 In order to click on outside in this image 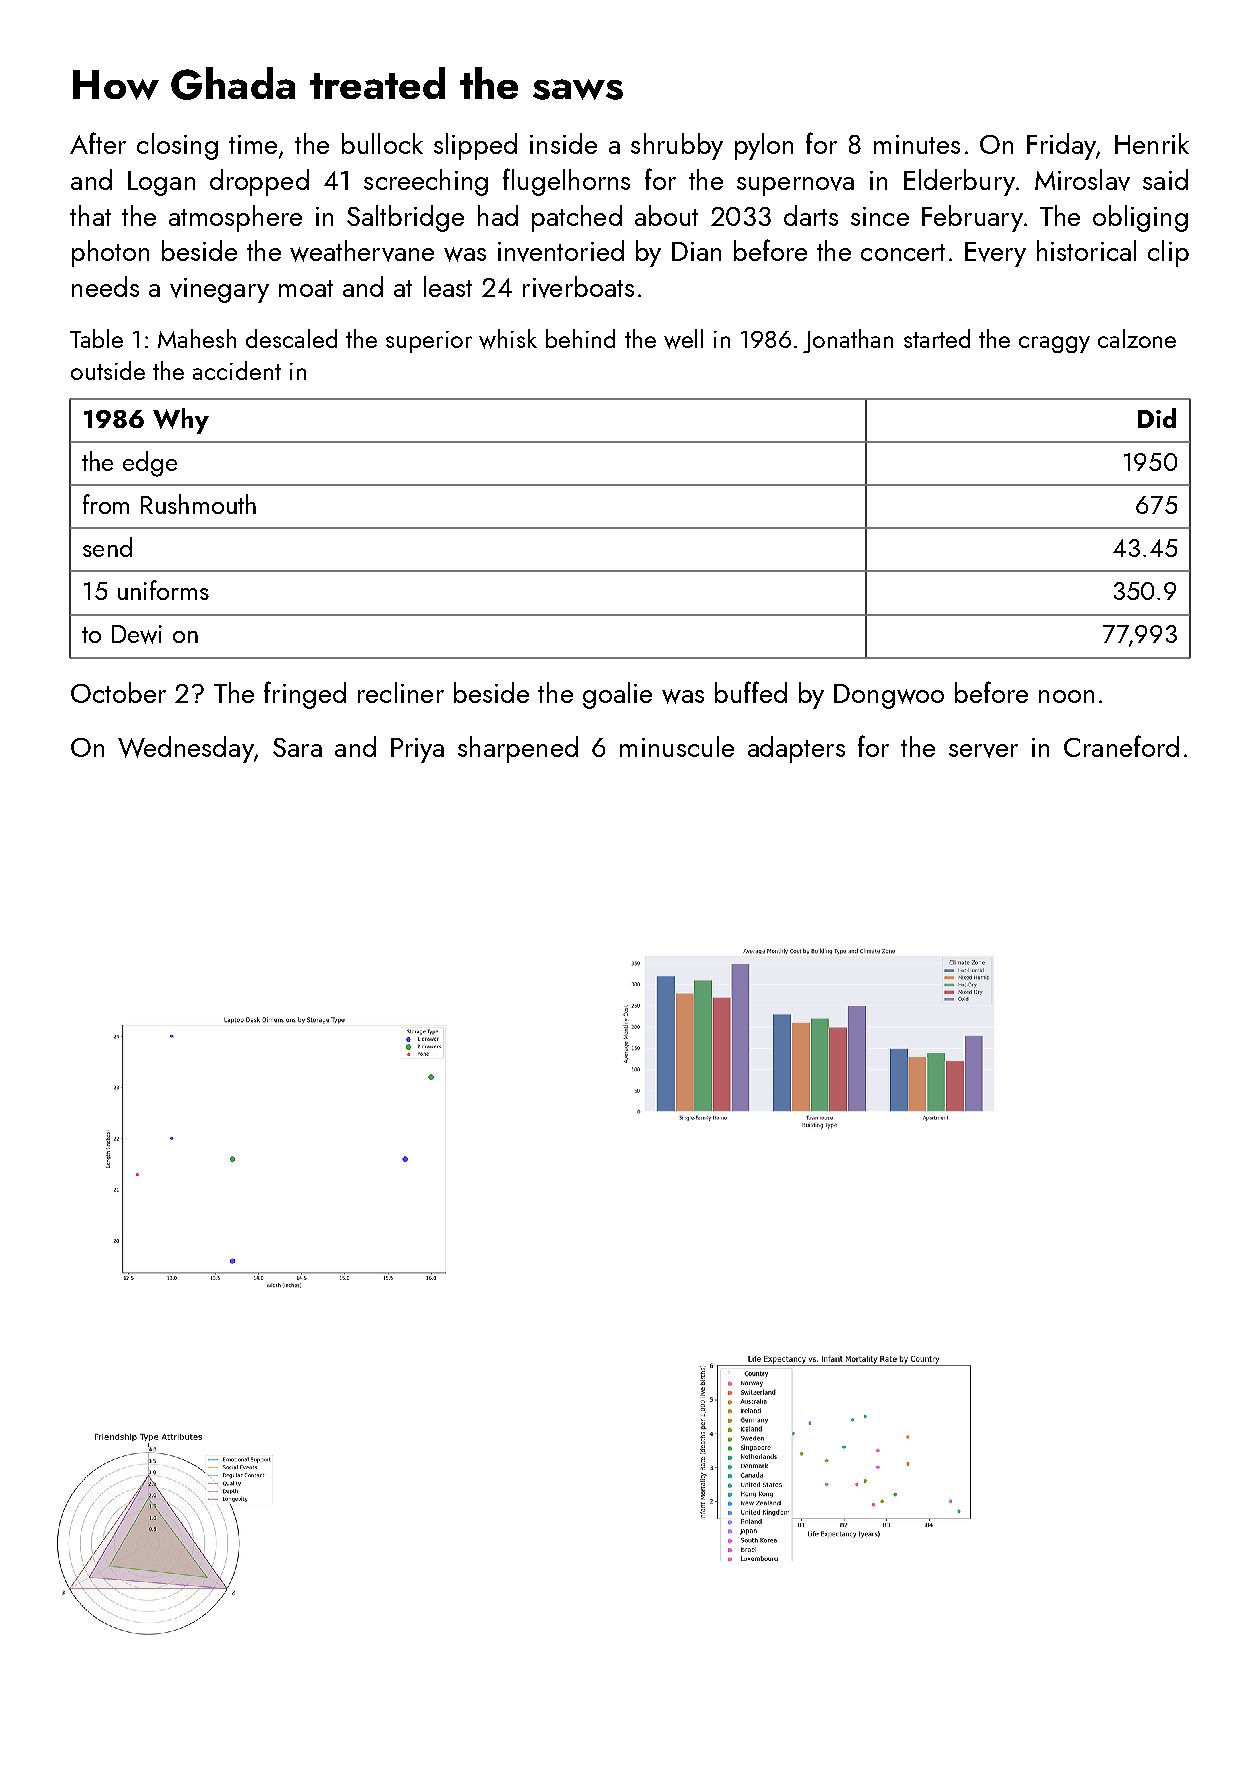, I will do `click(108, 370)`.
